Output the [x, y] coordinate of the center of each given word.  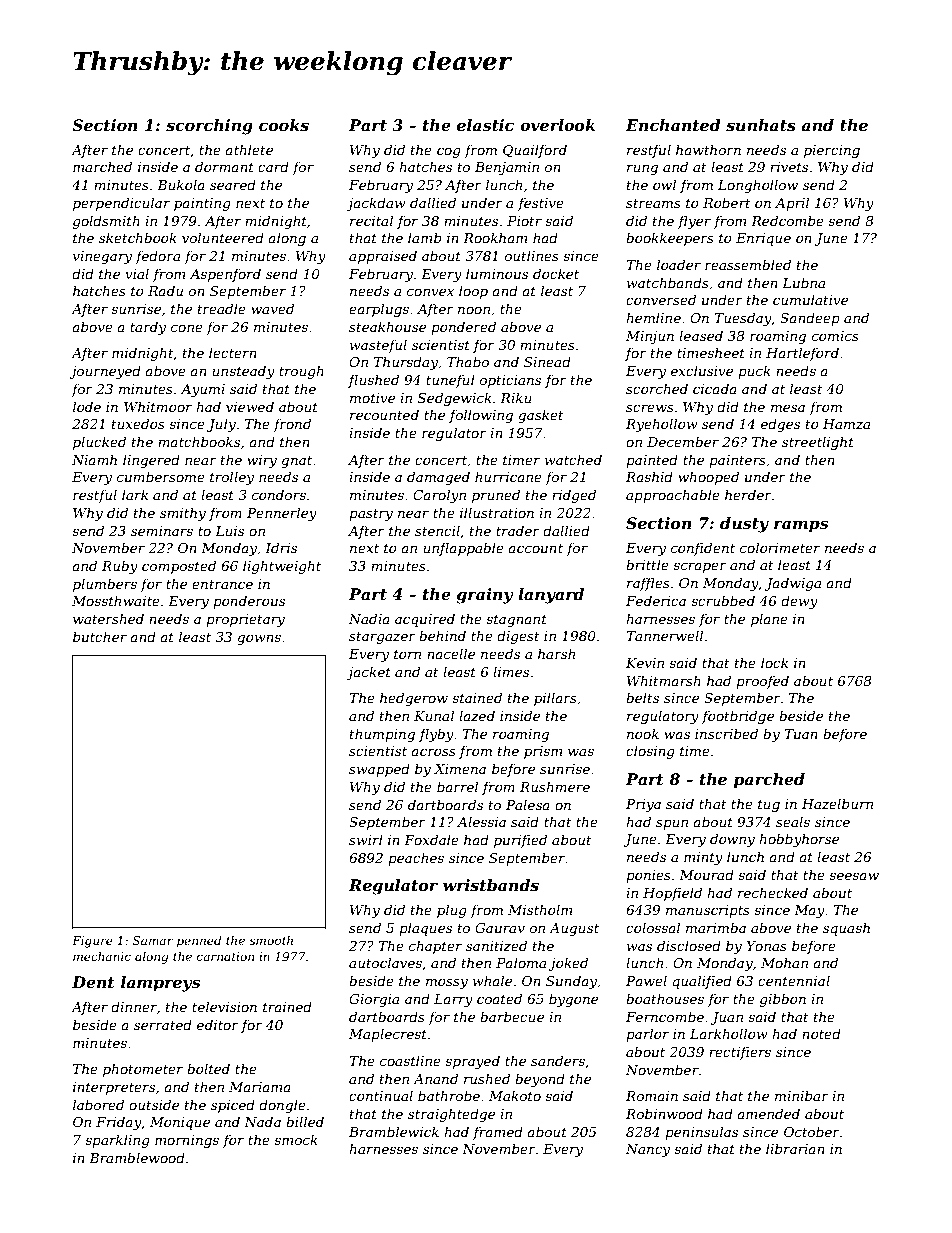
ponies [648, 876]
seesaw [854, 876]
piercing [832, 151]
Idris [281, 547]
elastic [485, 125]
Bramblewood [137, 1157]
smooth [271, 940]
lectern [233, 352]
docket [556, 273]
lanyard [551, 596]
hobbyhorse [799, 840]
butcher [100, 636]
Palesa [528, 804]
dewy [799, 602]
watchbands [668, 282]
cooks [284, 125]
